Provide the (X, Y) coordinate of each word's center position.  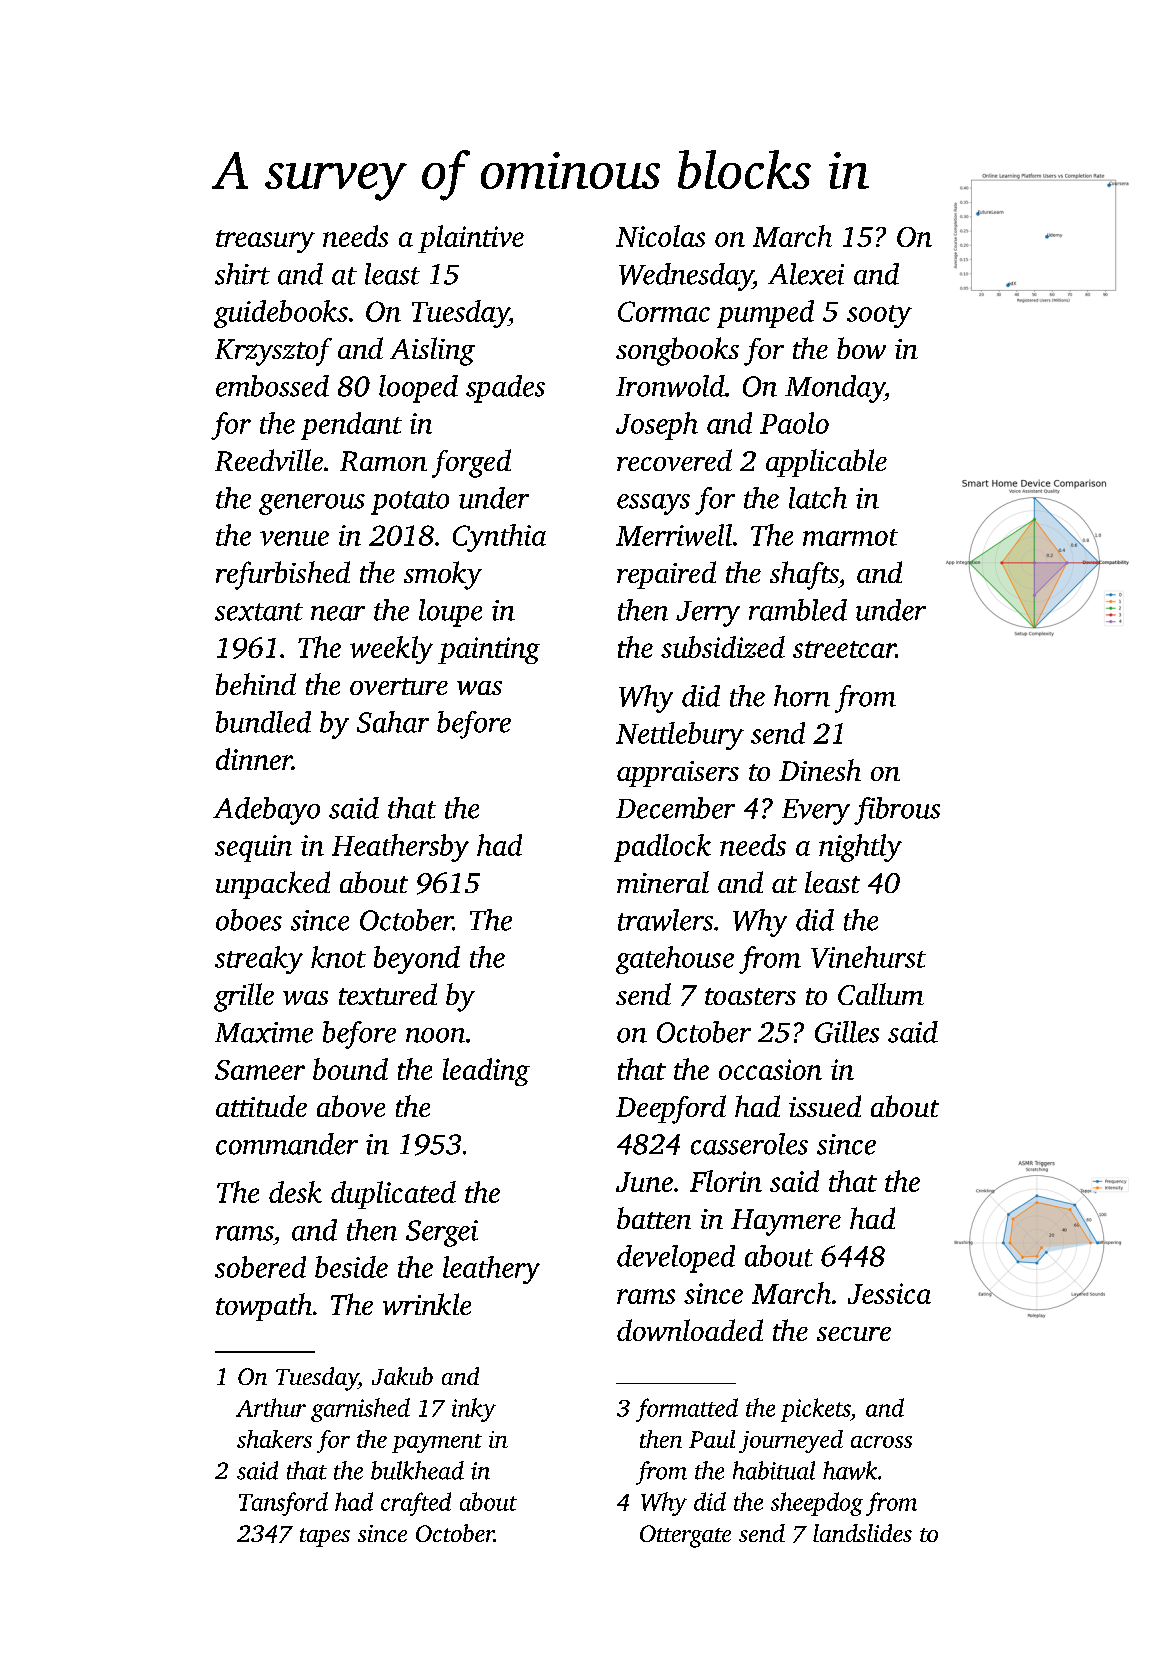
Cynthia (499, 538)
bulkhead (417, 1470)
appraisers (678, 774)
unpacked (273, 885)
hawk (850, 1470)
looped (418, 389)
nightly (860, 848)
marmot (850, 537)
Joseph (657, 426)
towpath (264, 1307)
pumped (765, 314)
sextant (259, 612)
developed (676, 1259)
